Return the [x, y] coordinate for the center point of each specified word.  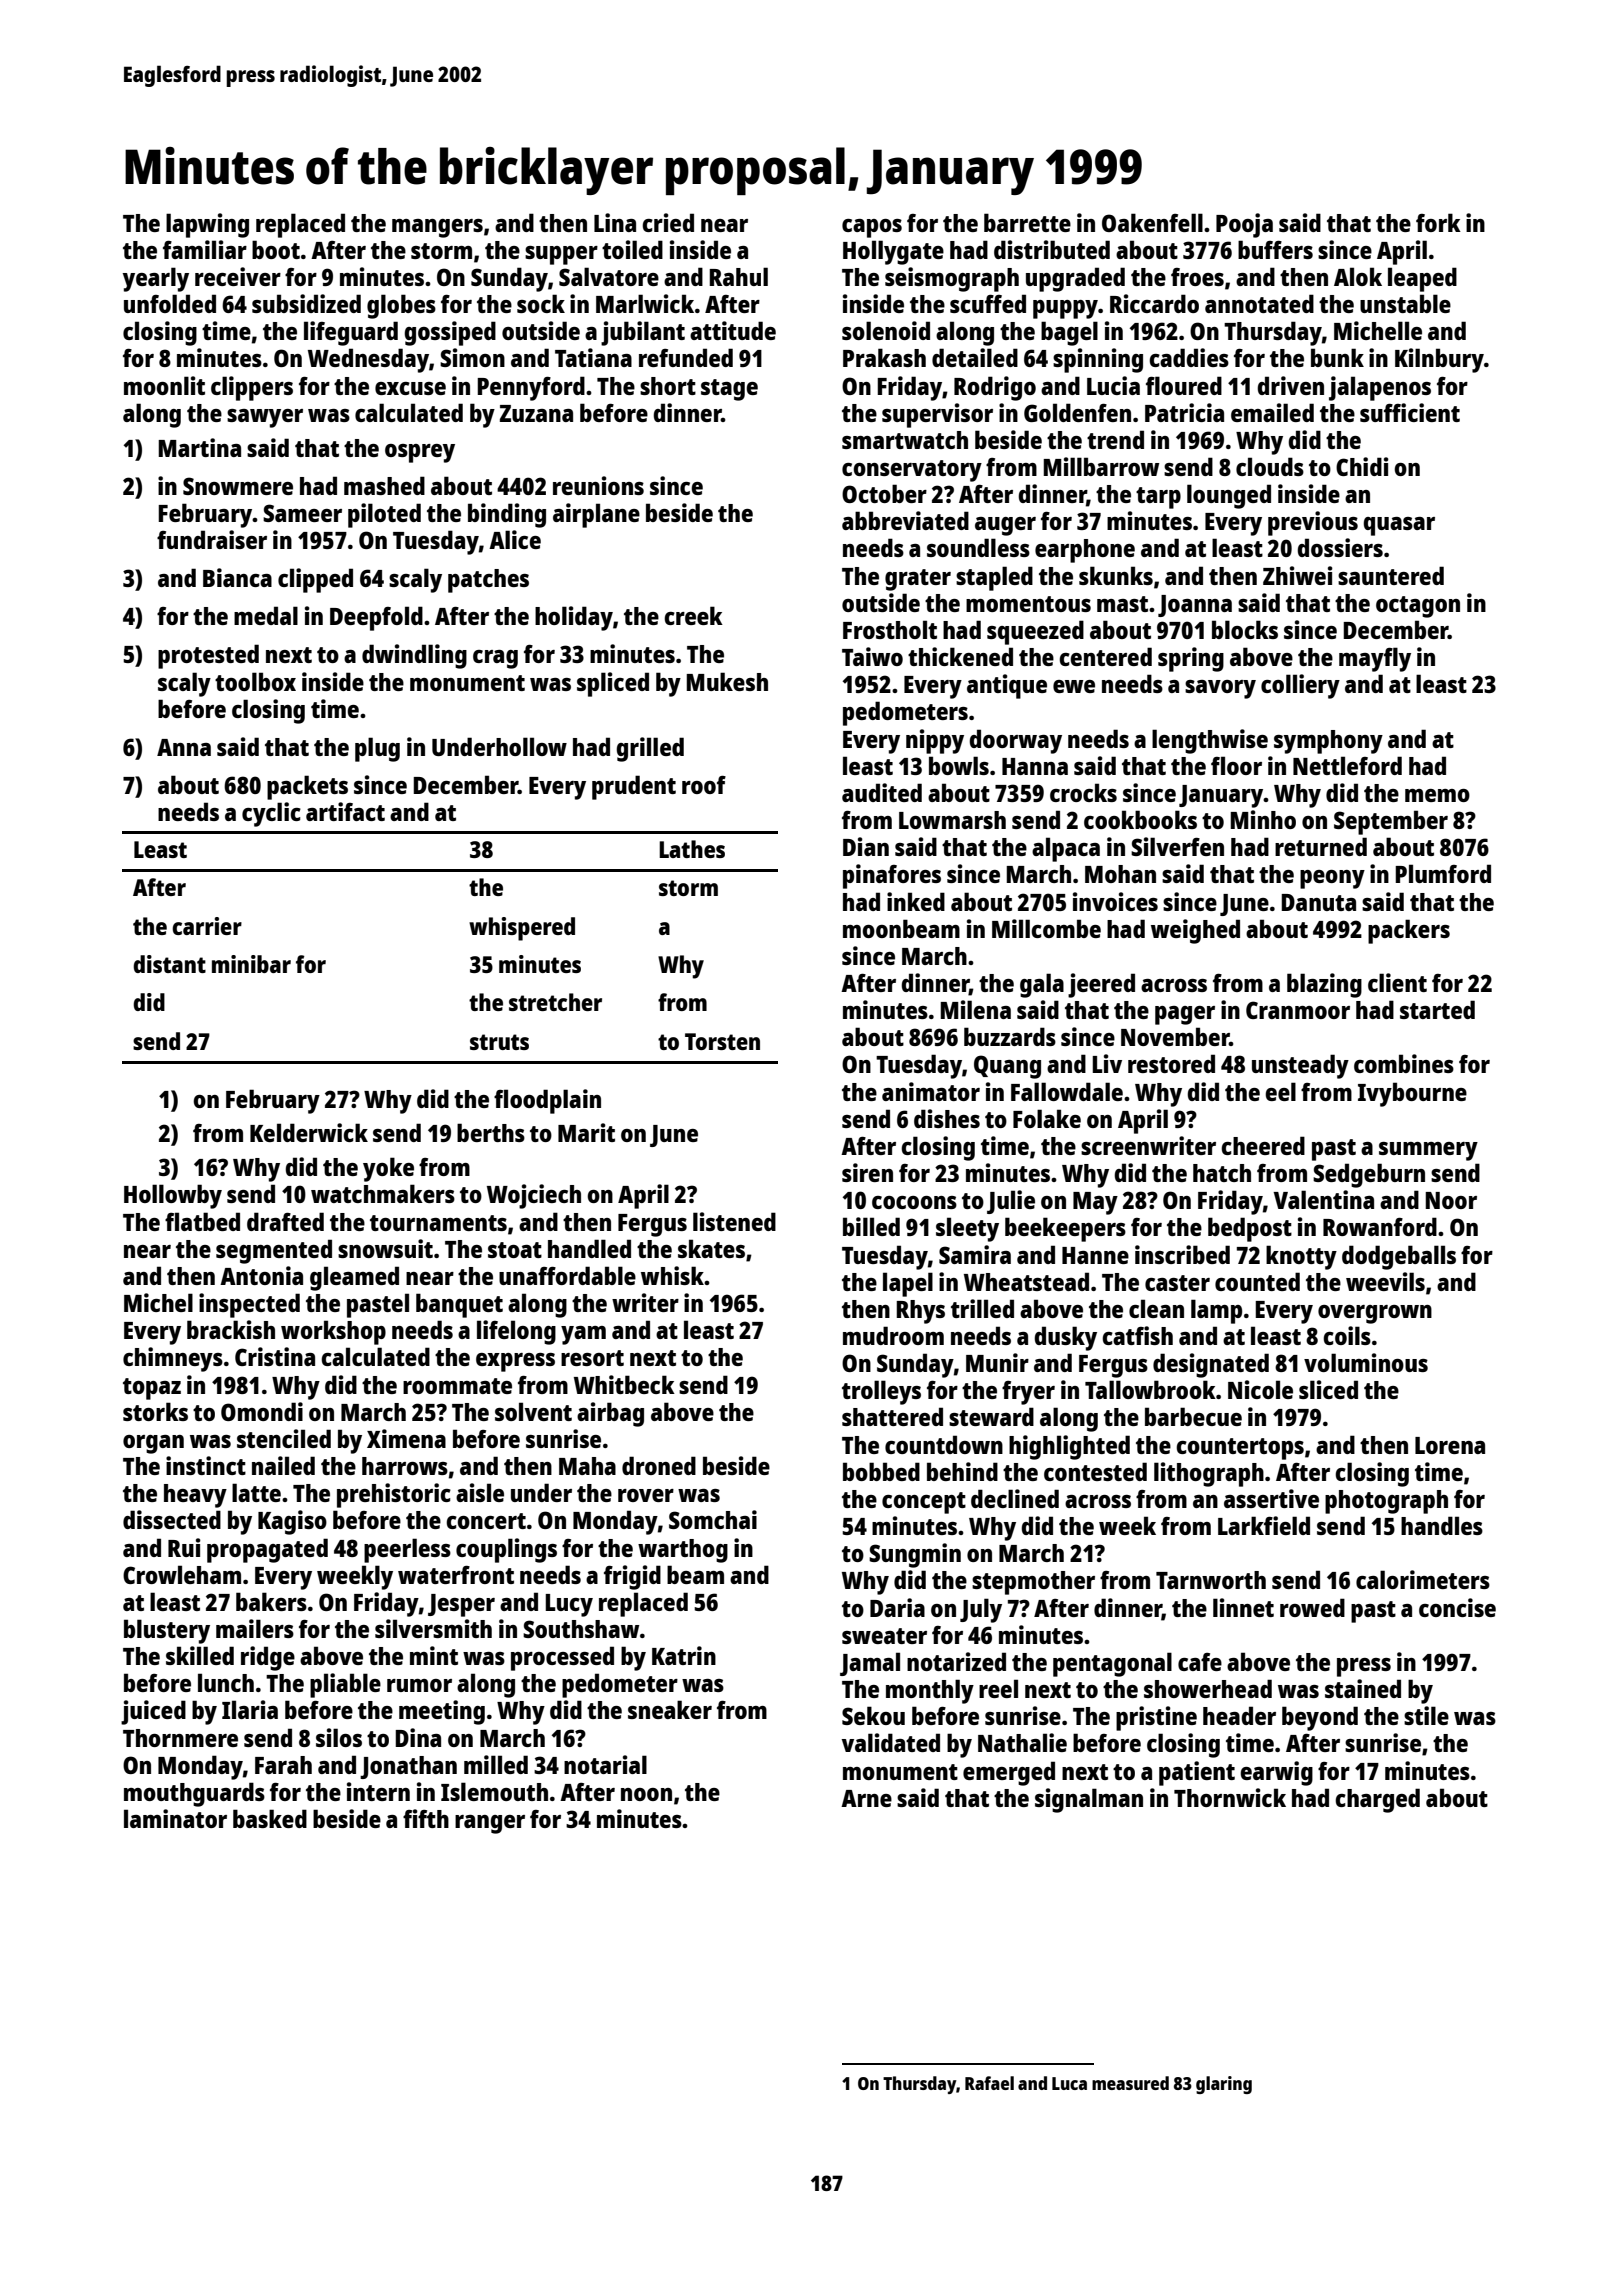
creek [693, 615]
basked [270, 1818]
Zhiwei [1298, 575]
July [981, 1610]
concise [1457, 1607]
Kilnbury [1439, 360]
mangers [437, 228]
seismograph [952, 279]
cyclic [271, 814]
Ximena [406, 1438]
